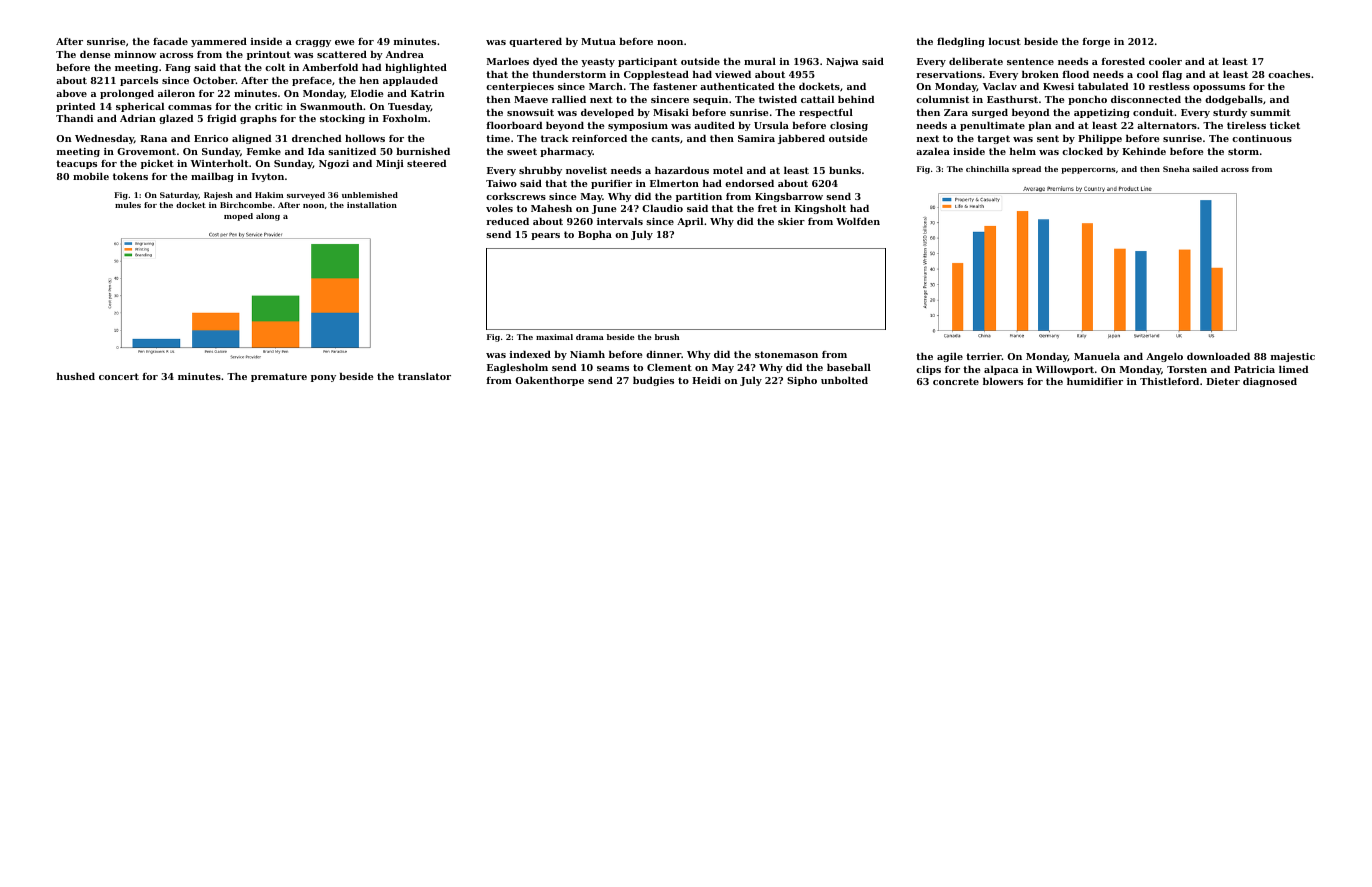 The height and width of the screenshot is (887, 1372). Describe the element at coordinates (653, 381) in the screenshot. I see `budgies` at that location.
